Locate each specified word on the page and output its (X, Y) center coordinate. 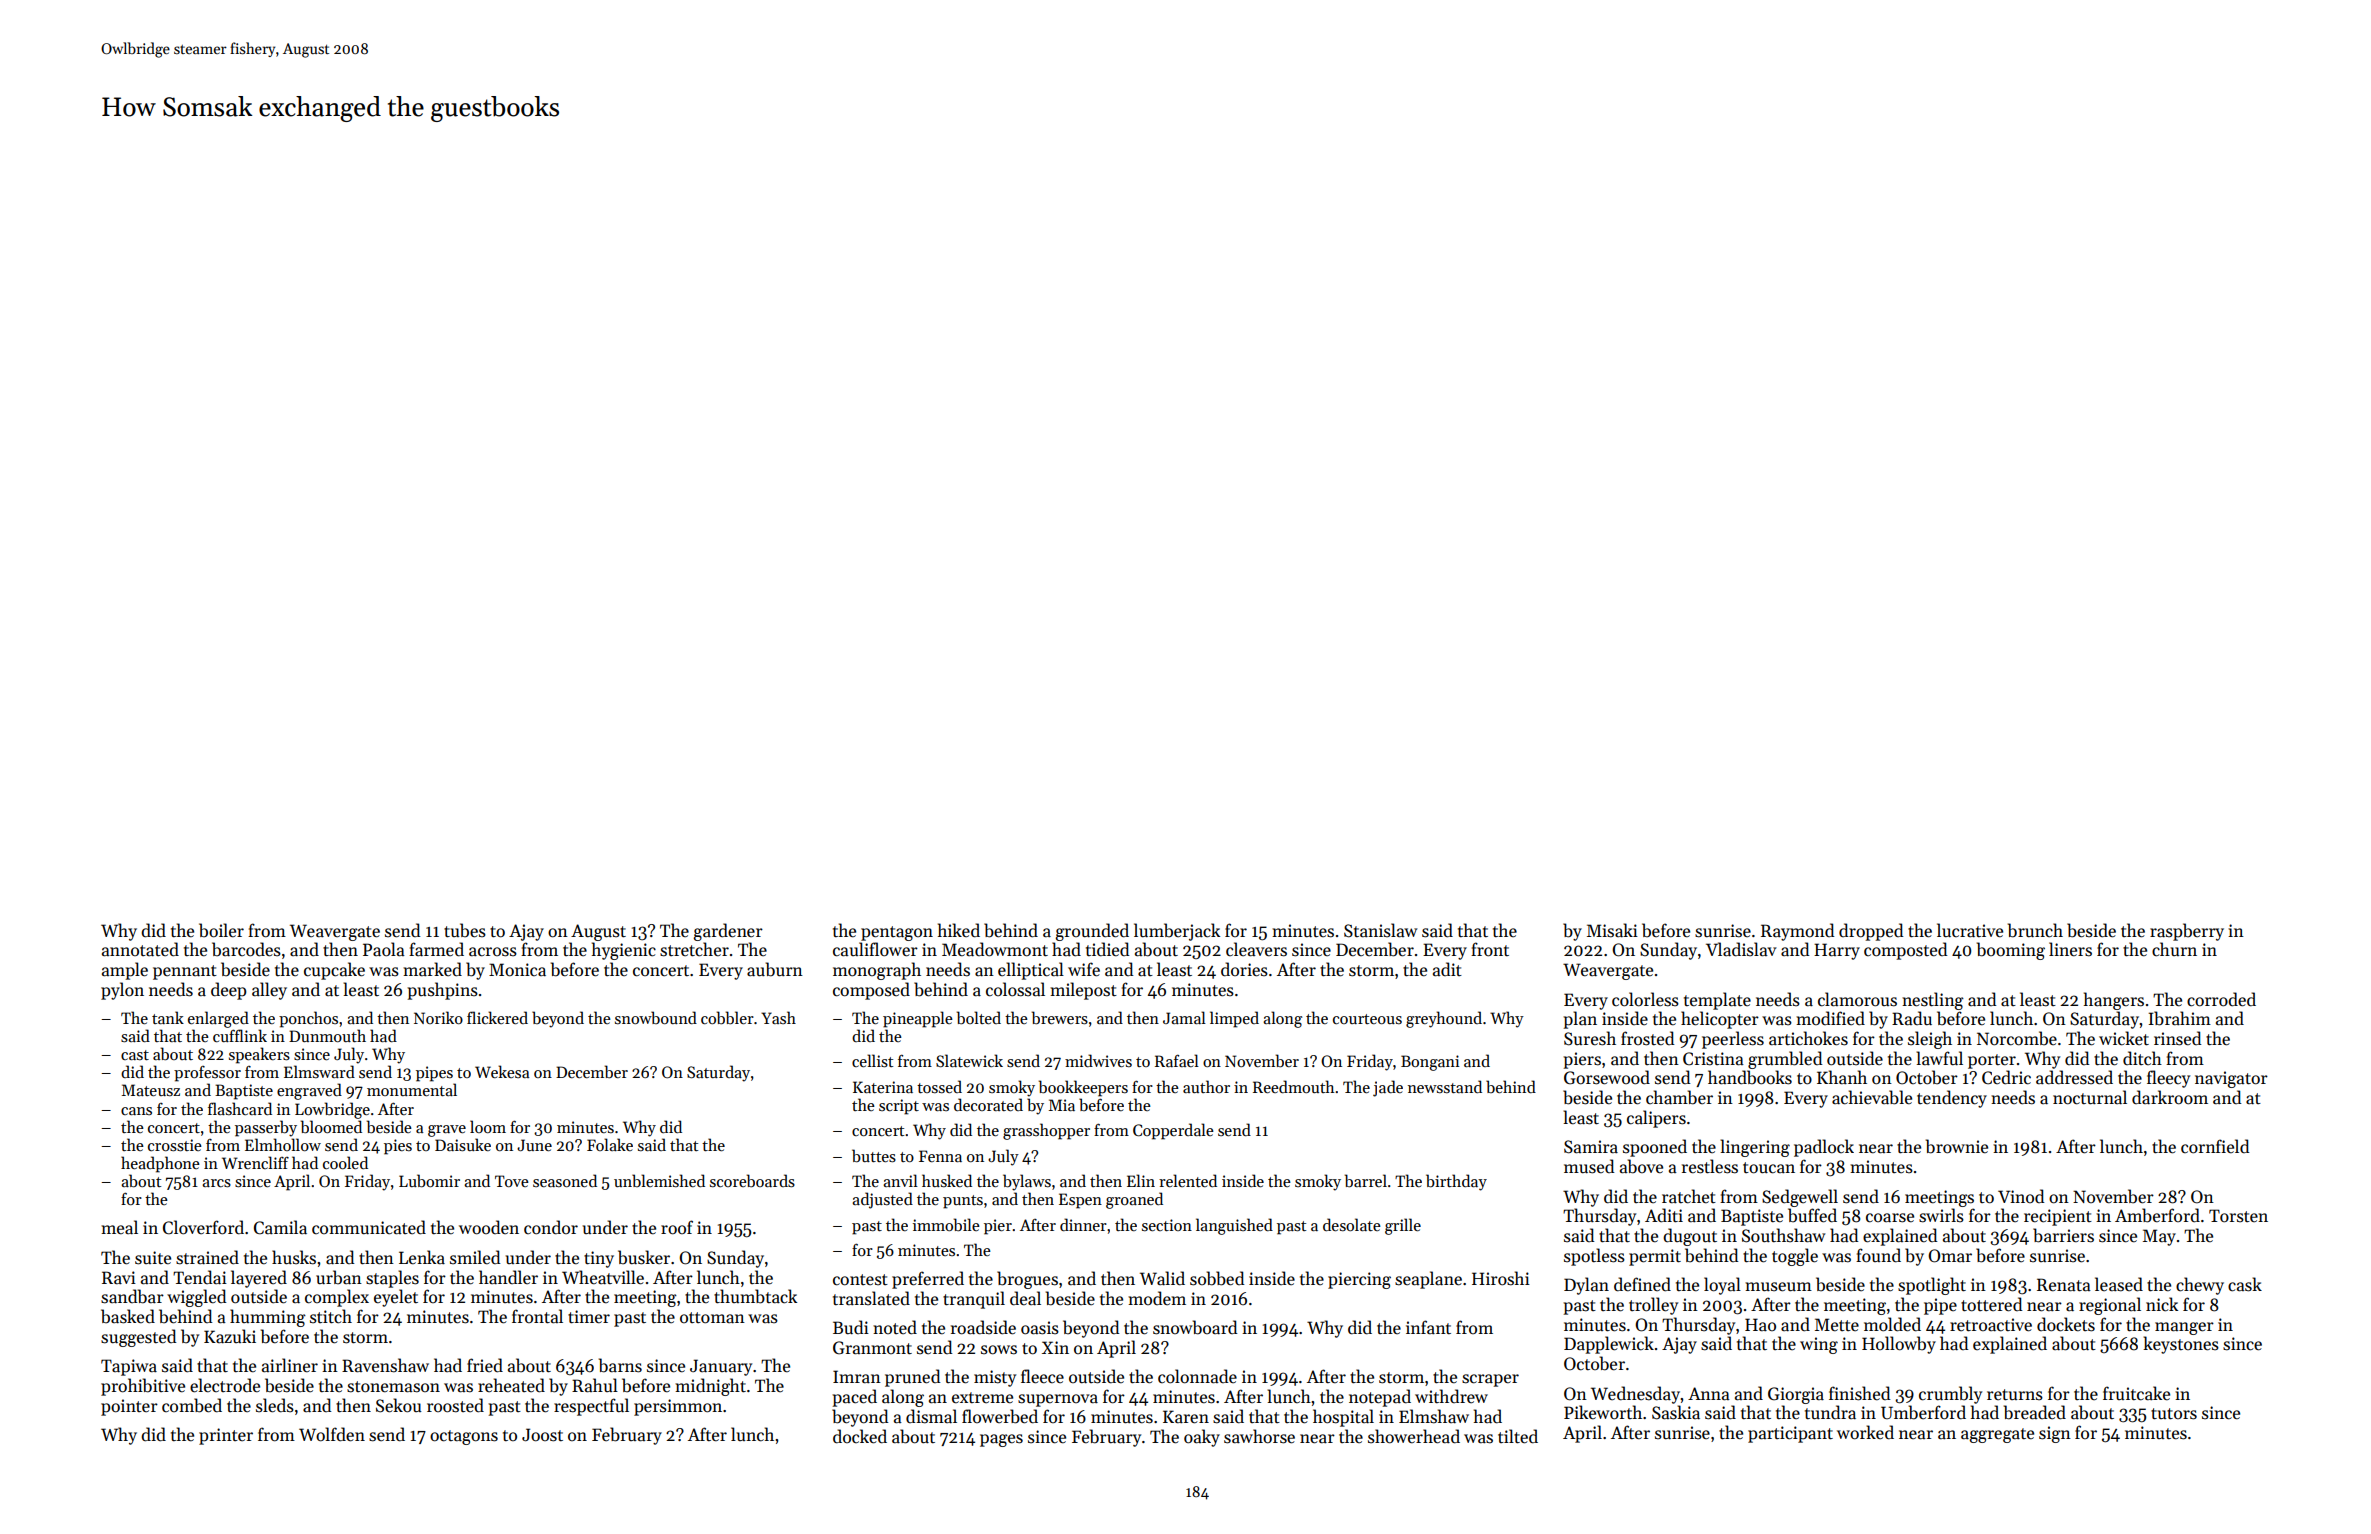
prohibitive (143, 1387)
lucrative (1970, 930)
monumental (412, 1089)
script (899, 1107)
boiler (221, 930)
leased (2119, 1284)
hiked (959, 930)
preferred (928, 1280)
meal (119, 1227)
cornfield (2215, 1146)
